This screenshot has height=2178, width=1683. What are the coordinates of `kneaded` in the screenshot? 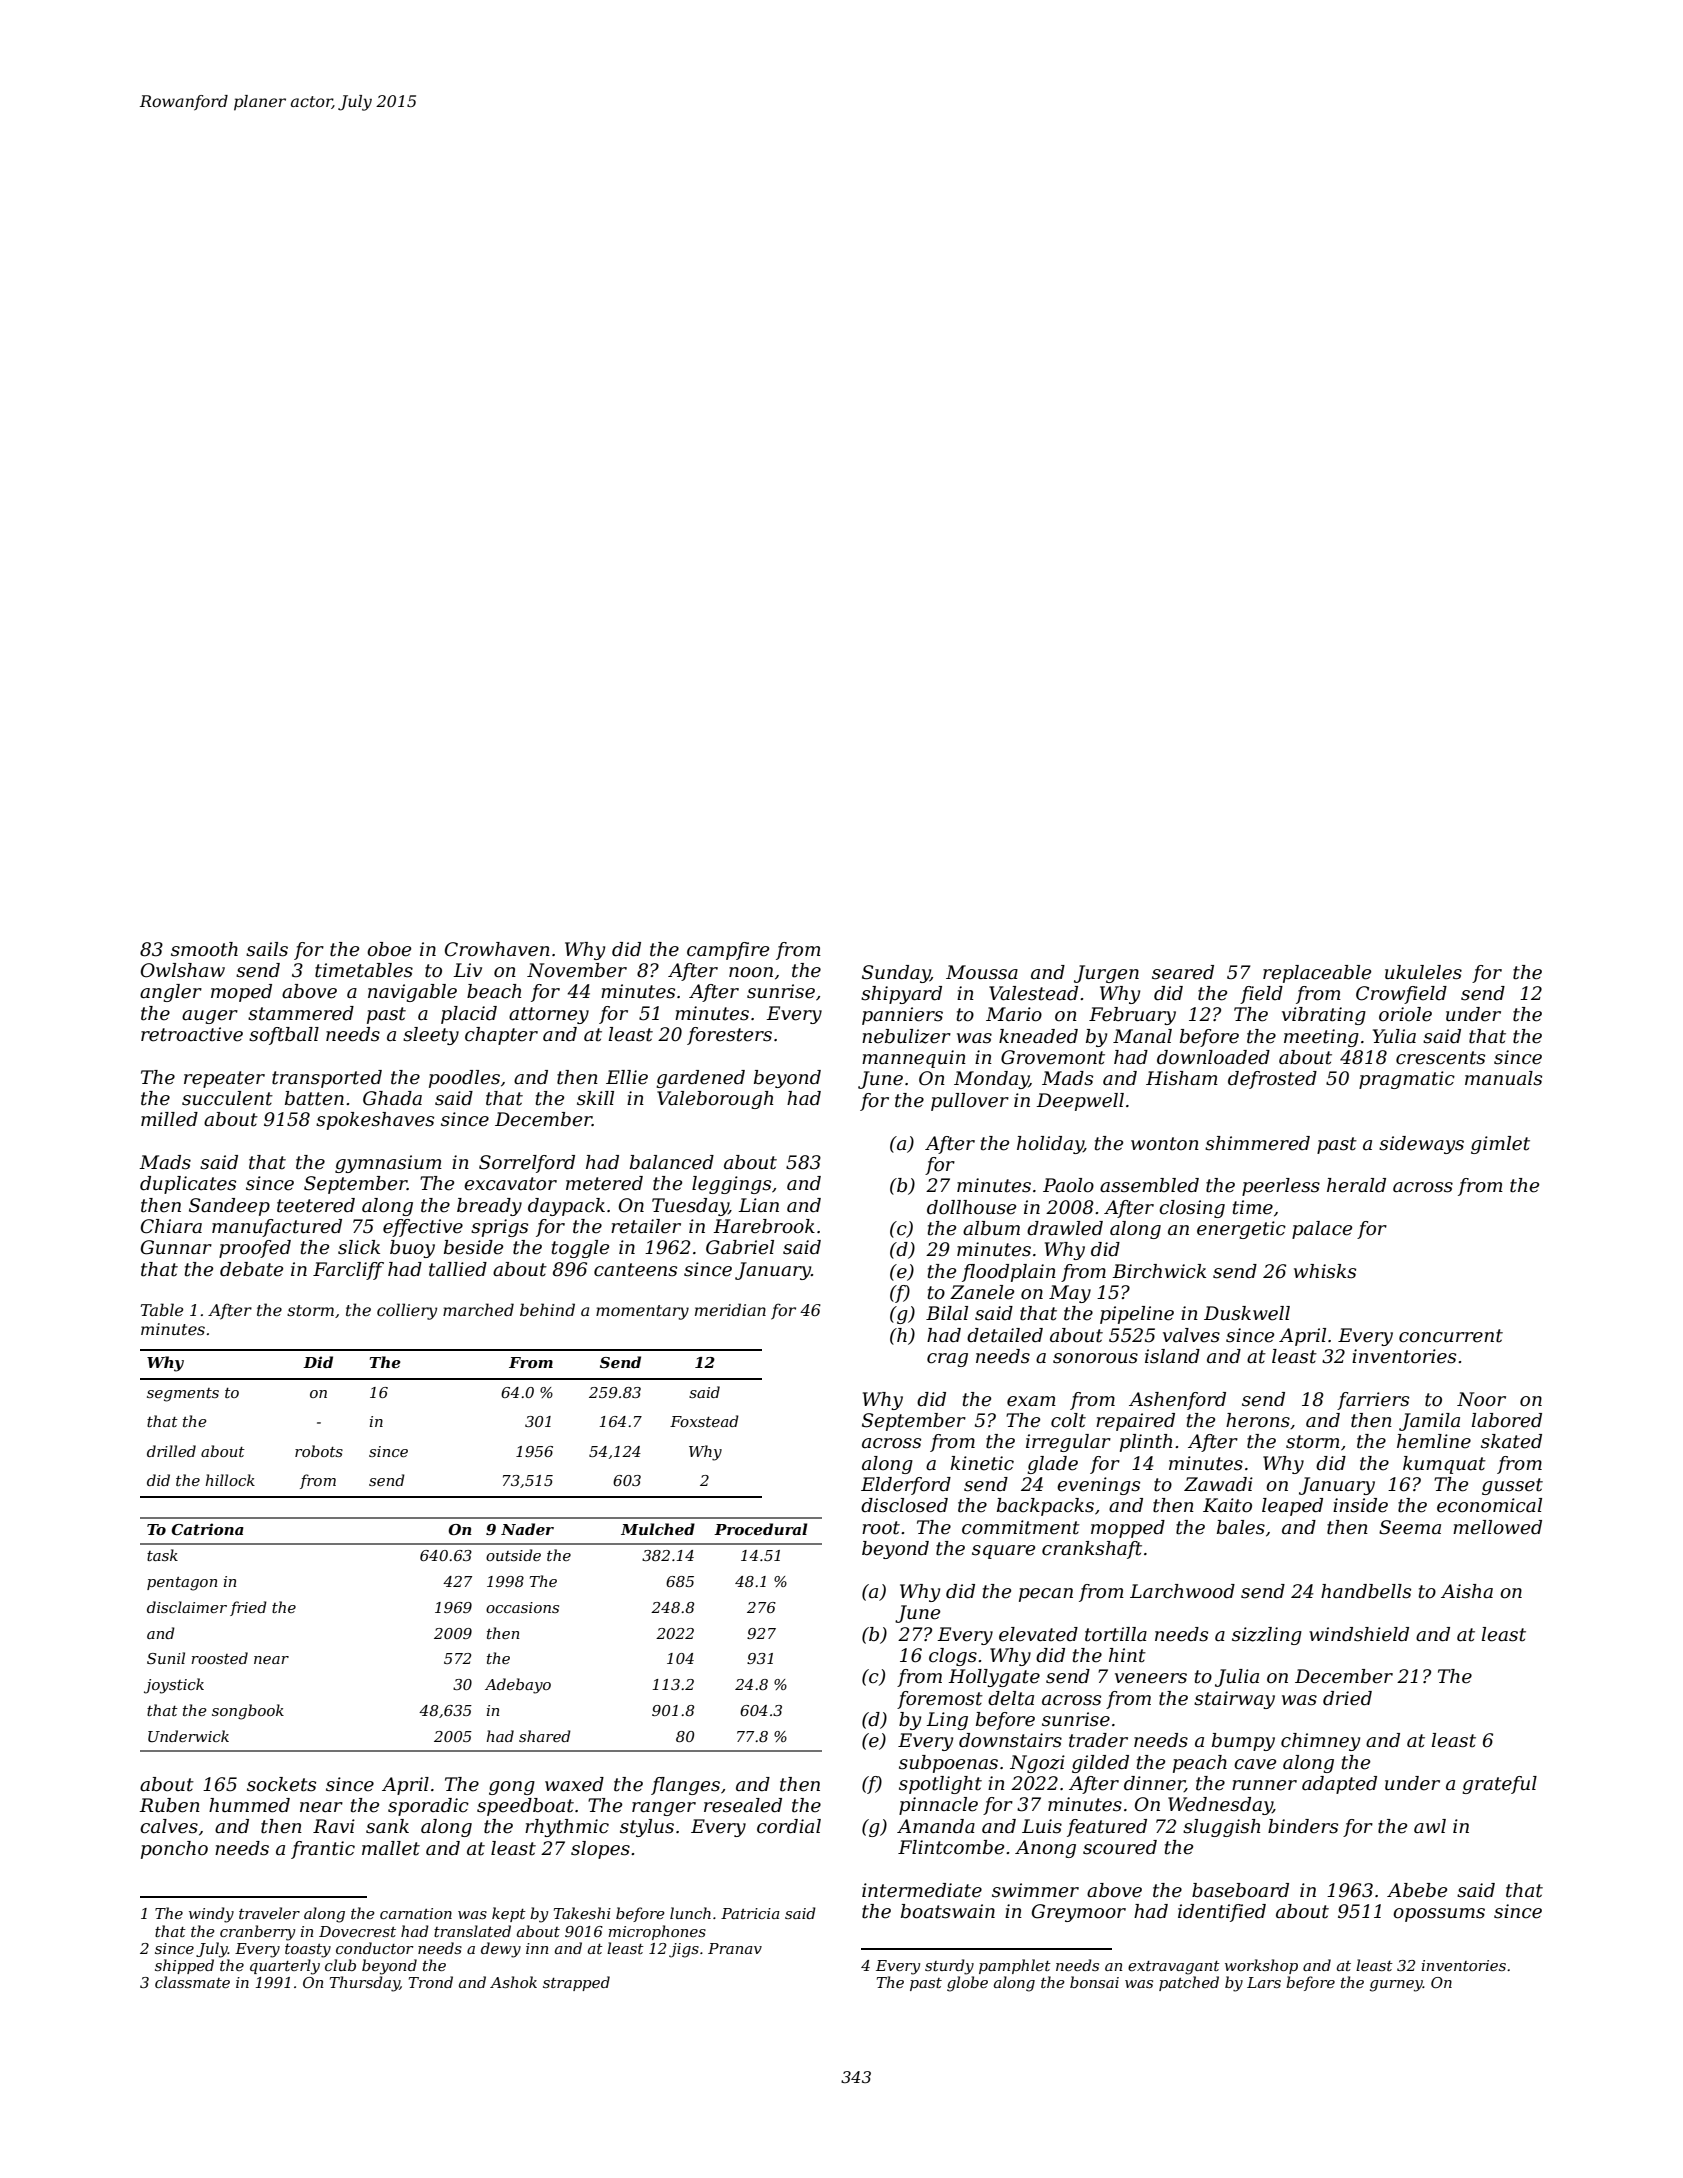 It's located at (1038, 1036).
